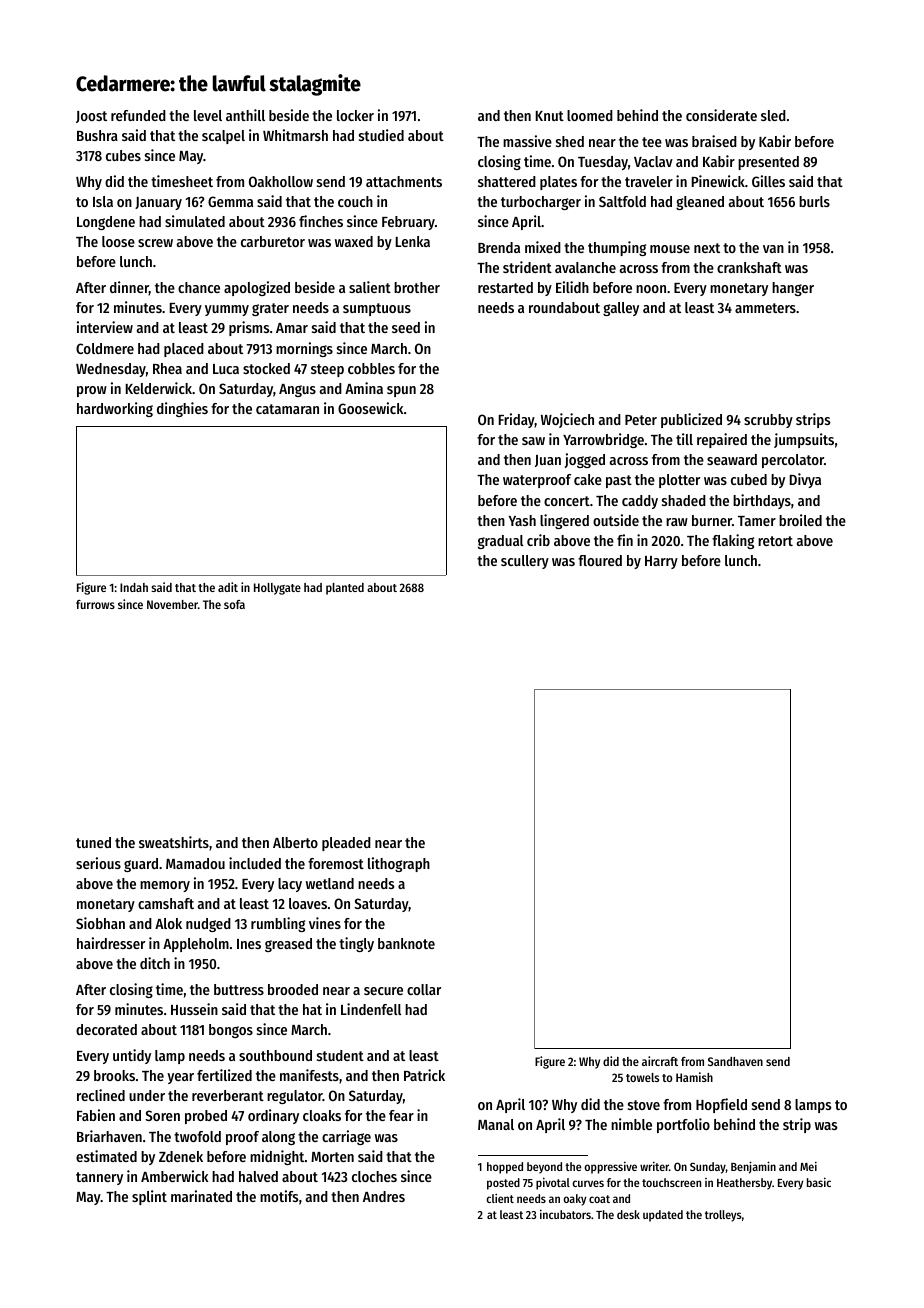  Describe the element at coordinates (162, 1115) in the screenshot. I see `Soren` at that location.
